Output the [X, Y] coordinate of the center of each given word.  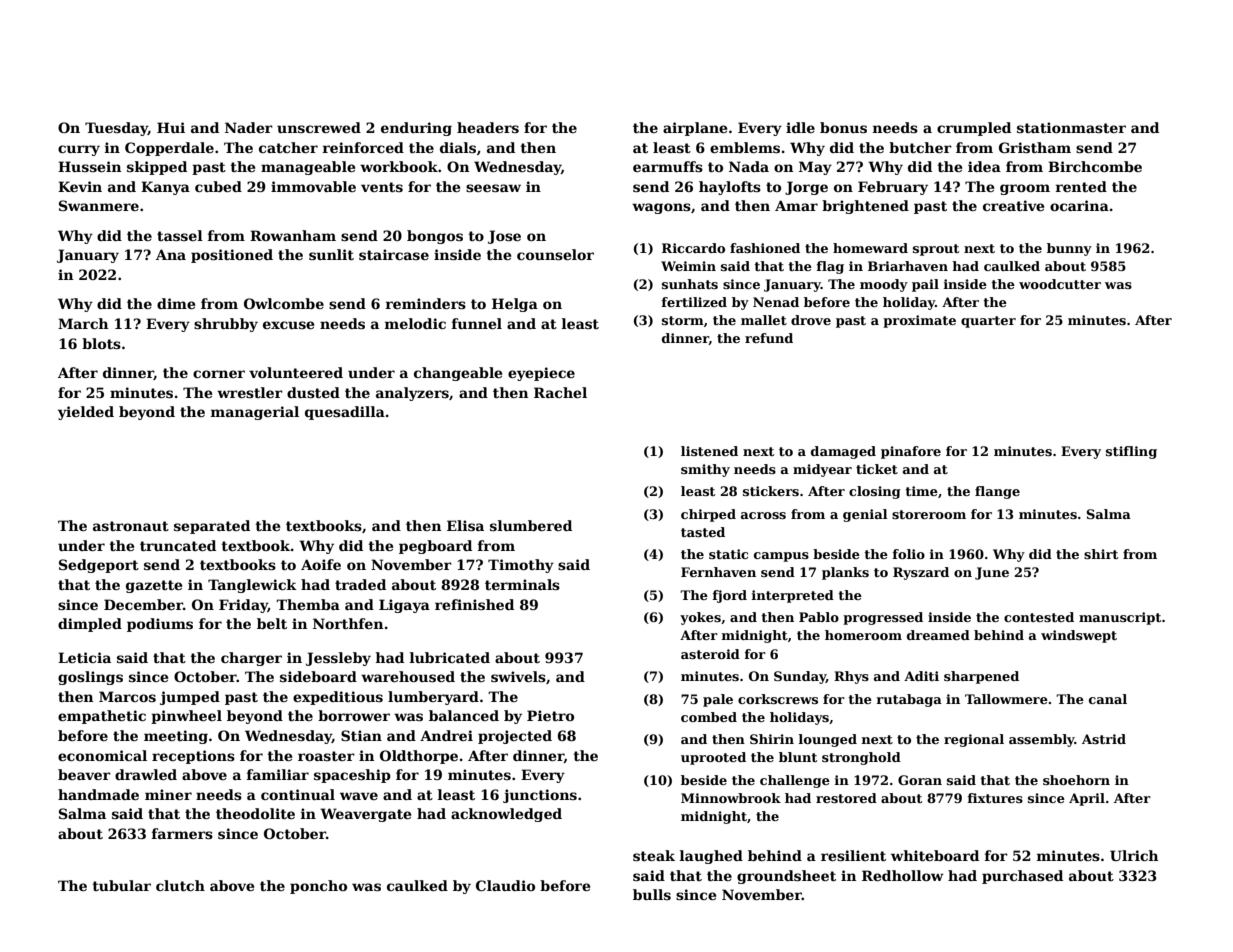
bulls [652, 894]
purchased [1022, 877]
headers [488, 127]
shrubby [226, 325]
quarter [988, 322]
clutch [180, 885]
